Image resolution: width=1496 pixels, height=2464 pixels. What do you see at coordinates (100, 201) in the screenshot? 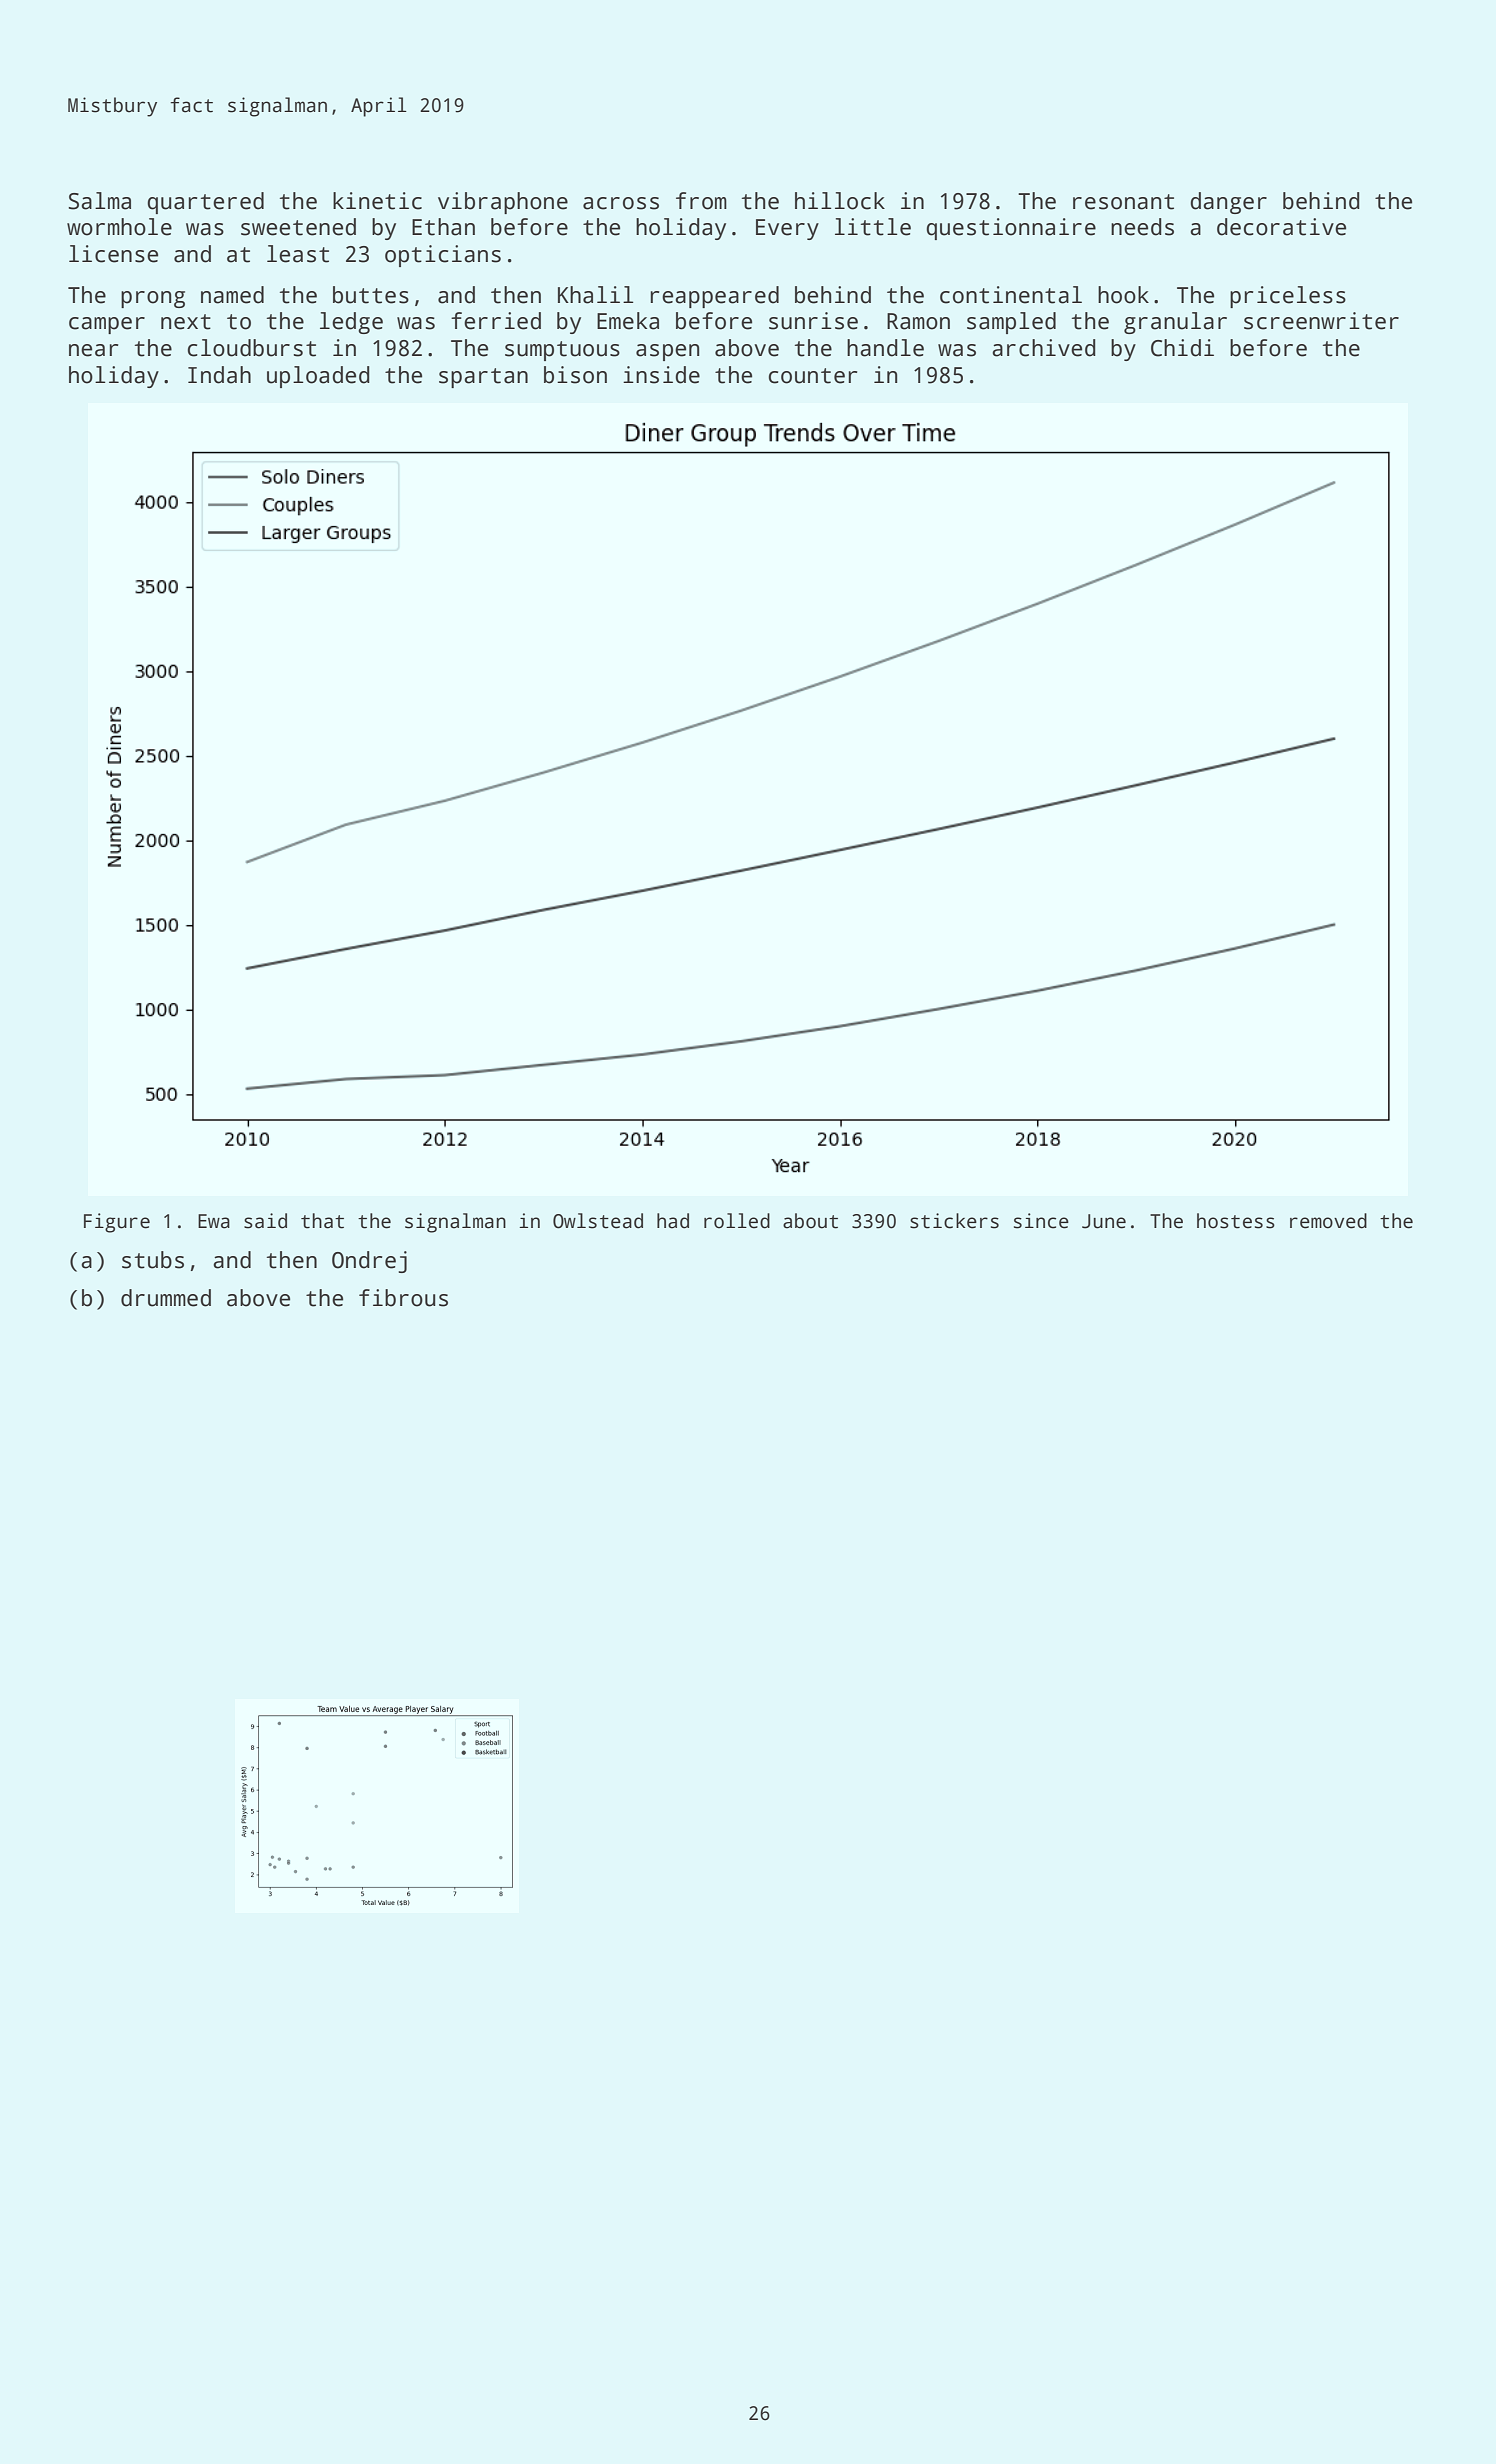
I see `Salma` at bounding box center [100, 201].
